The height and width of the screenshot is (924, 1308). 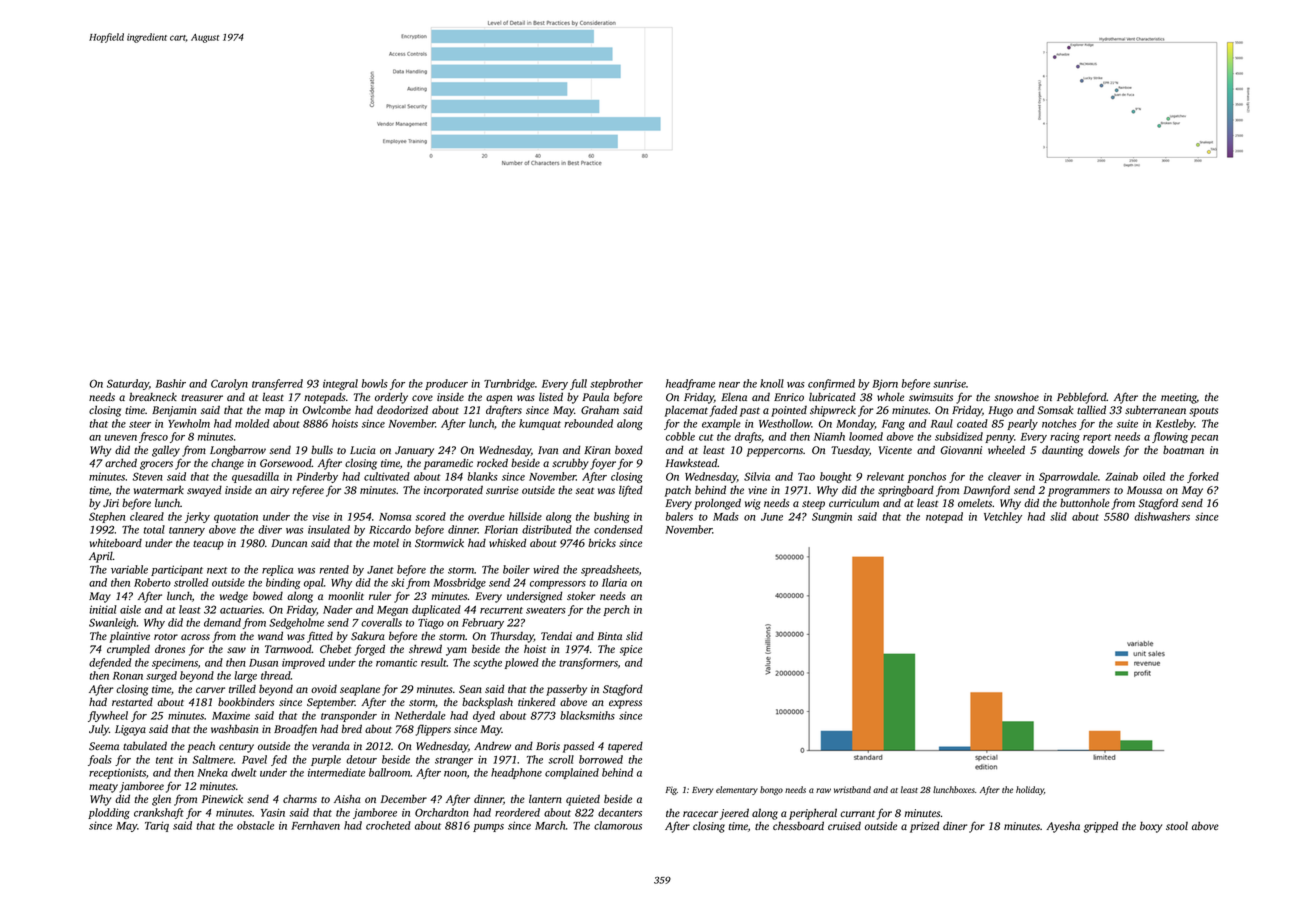 What do you see at coordinates (614, 582) in the screenshot?
I see `Ilaria` at bounding box center [614, 582].
